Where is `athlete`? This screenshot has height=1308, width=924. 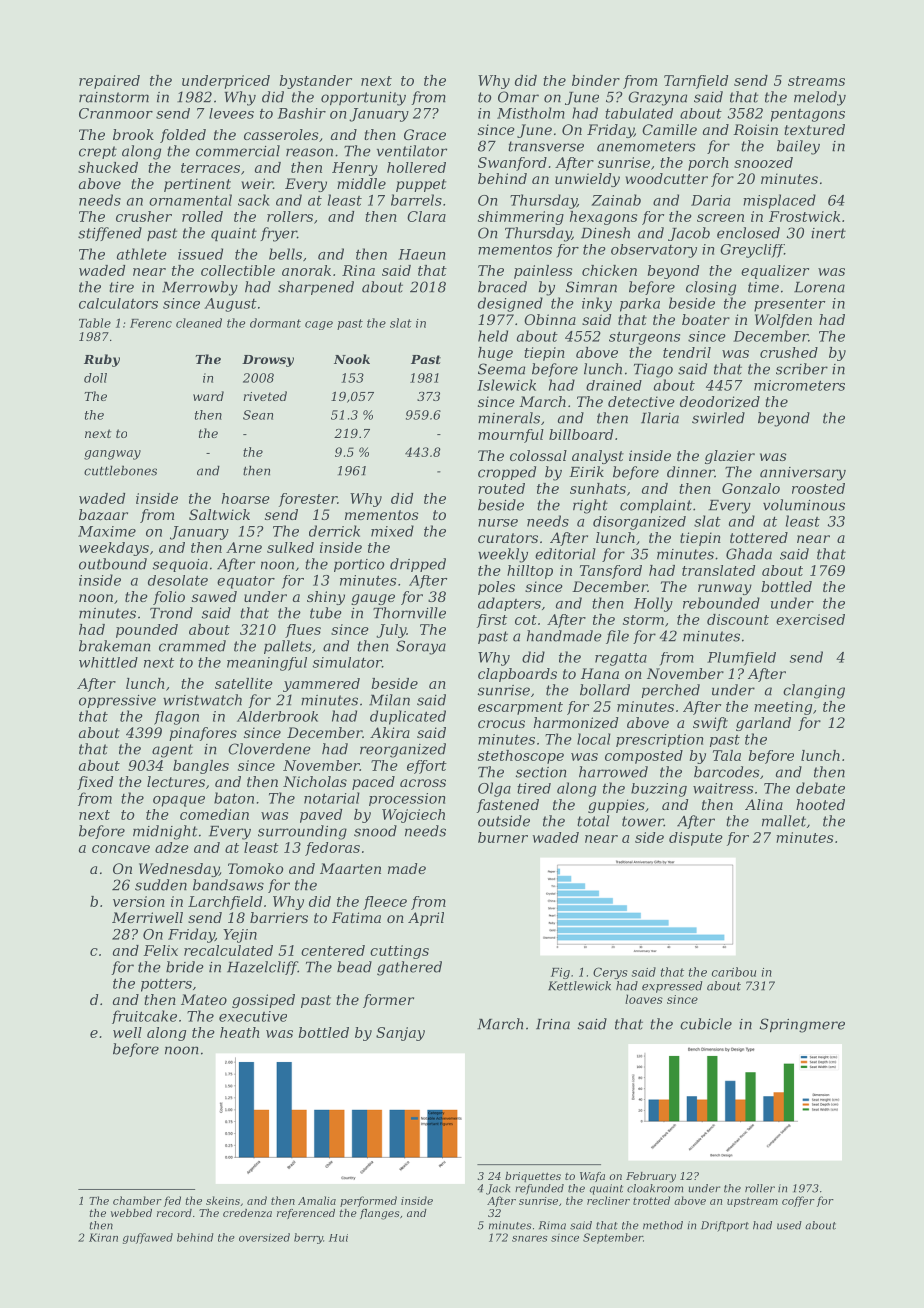 athlete is located at coordinates (142, 254).
